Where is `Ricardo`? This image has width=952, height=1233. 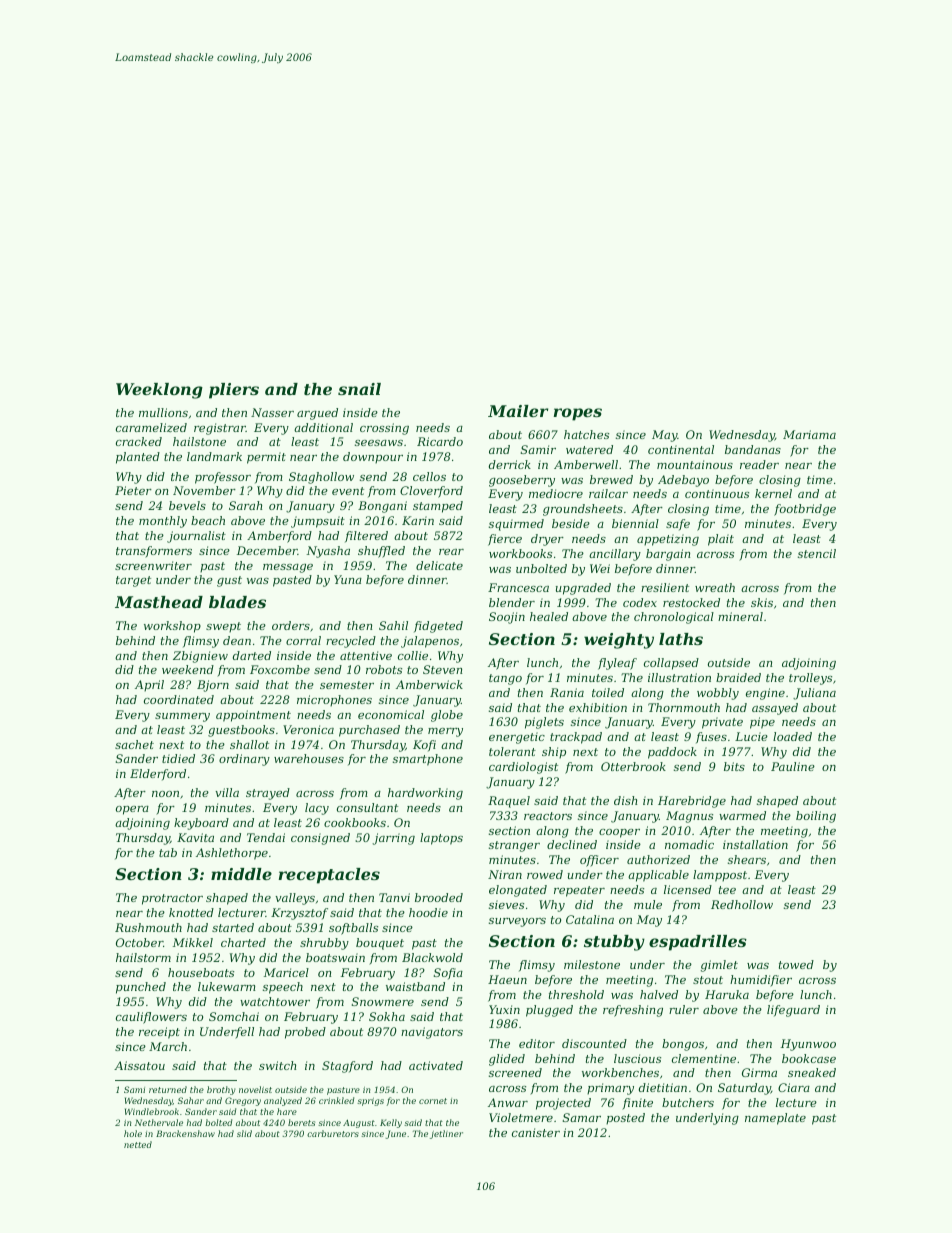 Ricardo is located at coordinates (440, 441).
